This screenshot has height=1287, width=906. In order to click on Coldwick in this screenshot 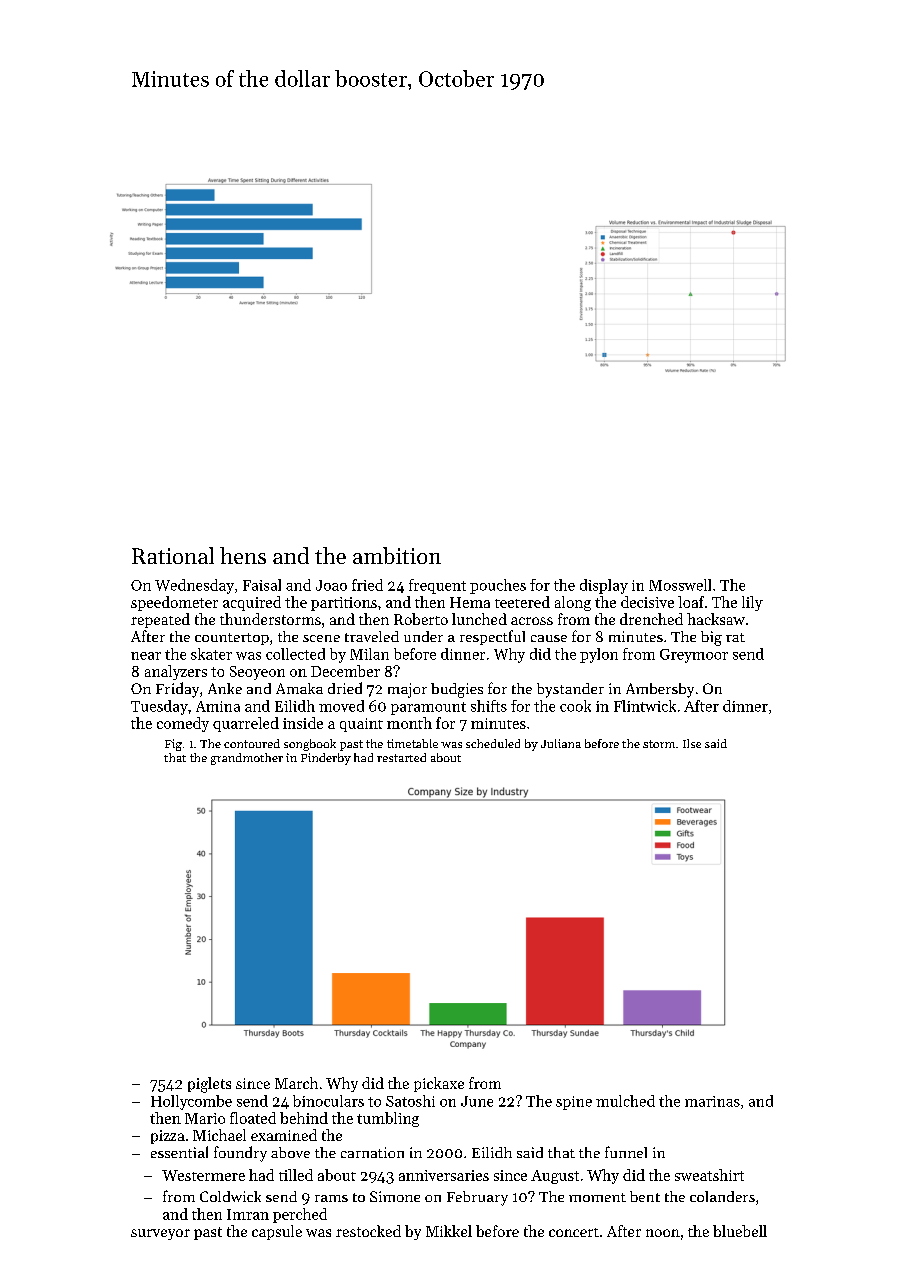, I will do `click(230, 1196)`.
